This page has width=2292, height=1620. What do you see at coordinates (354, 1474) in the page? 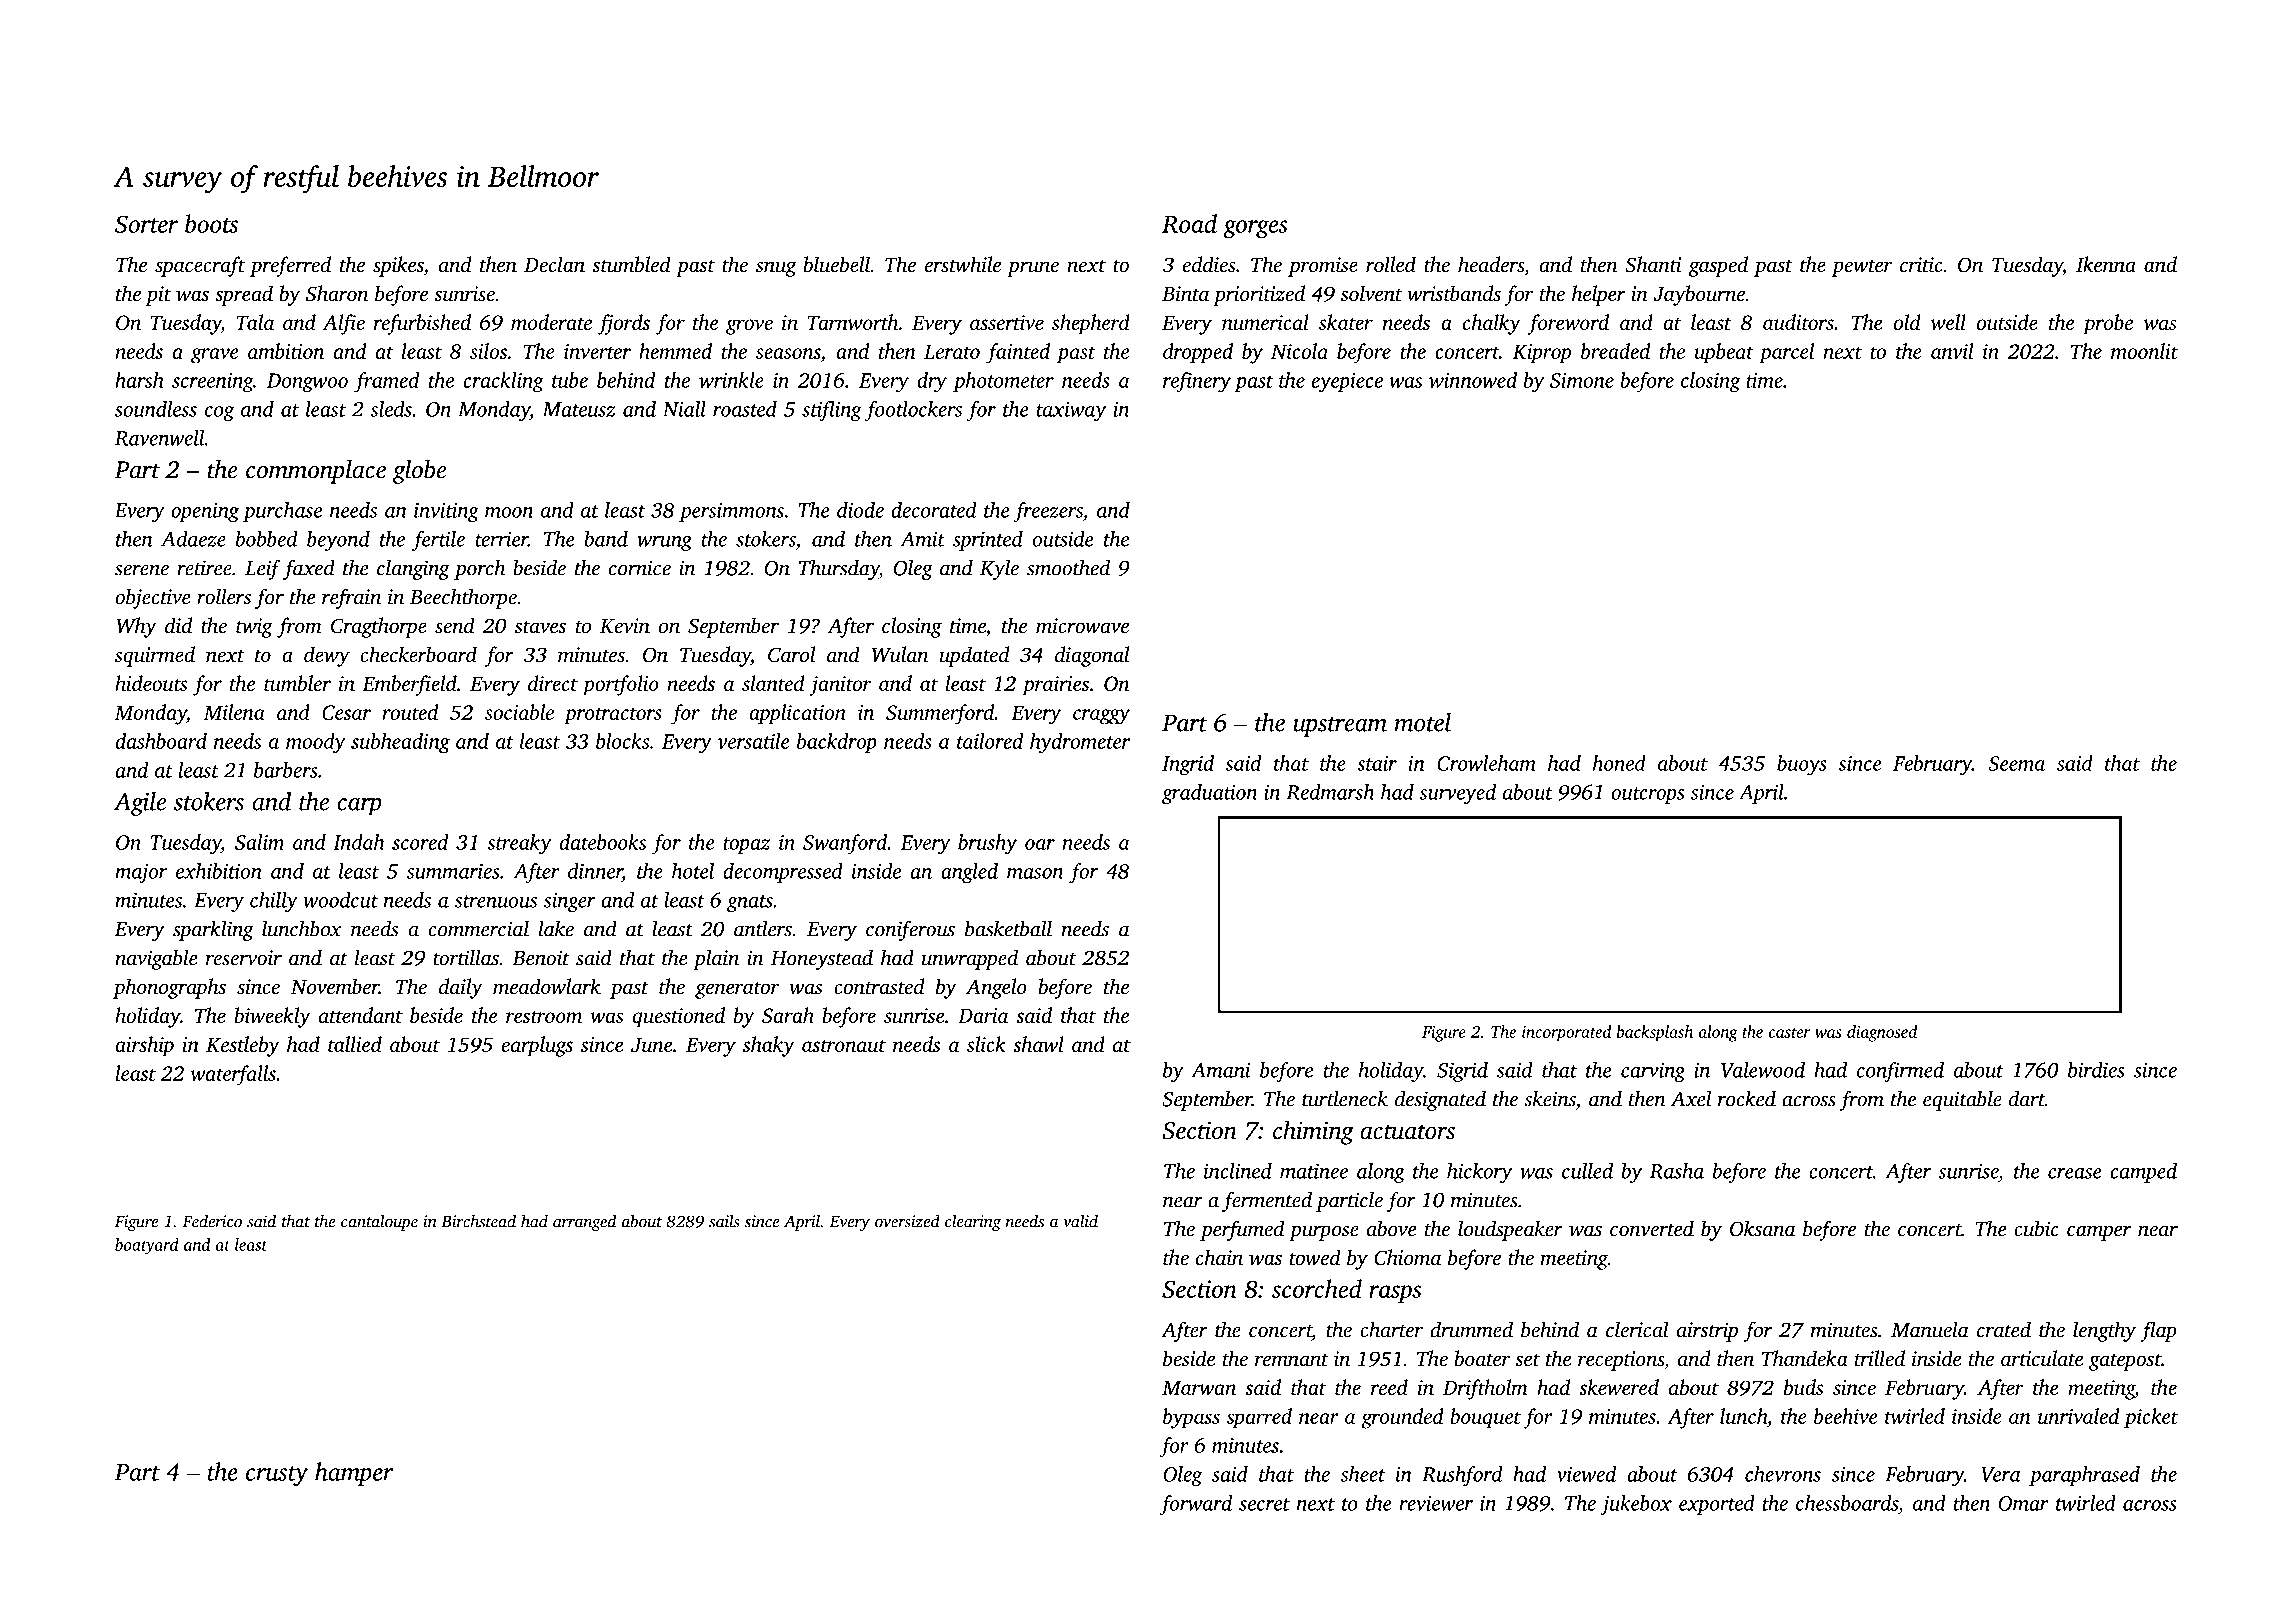
I see `hamper` at bounding box center [354, 1474].
